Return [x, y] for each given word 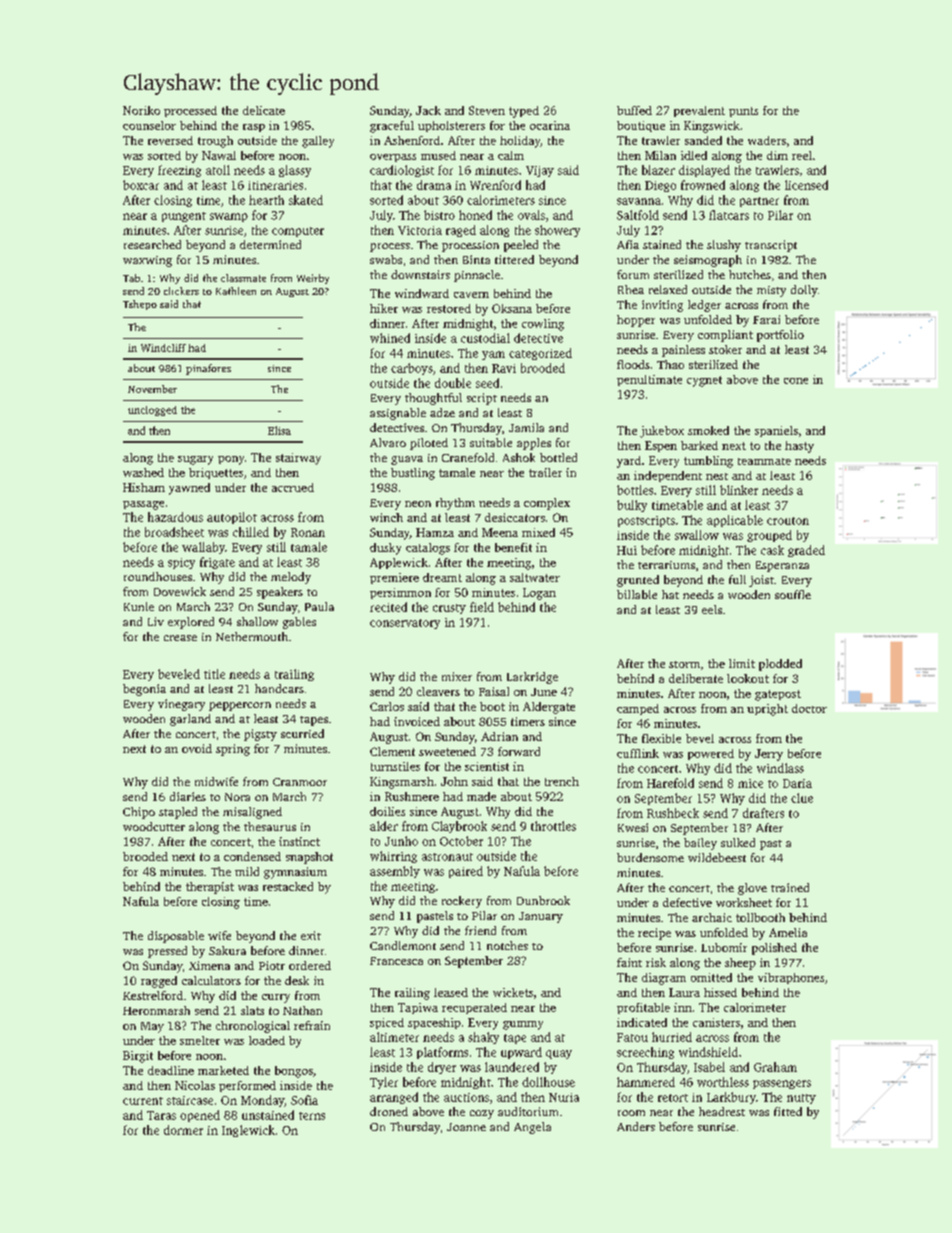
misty [771, 291]
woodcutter [154, 826]
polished [774, 949]
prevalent [699, 111]
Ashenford [412, 140]
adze [442, 412]
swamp [229, 217]
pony [231, 460]
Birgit [138, 1057]
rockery [462, 902]
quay [559, 1054]
